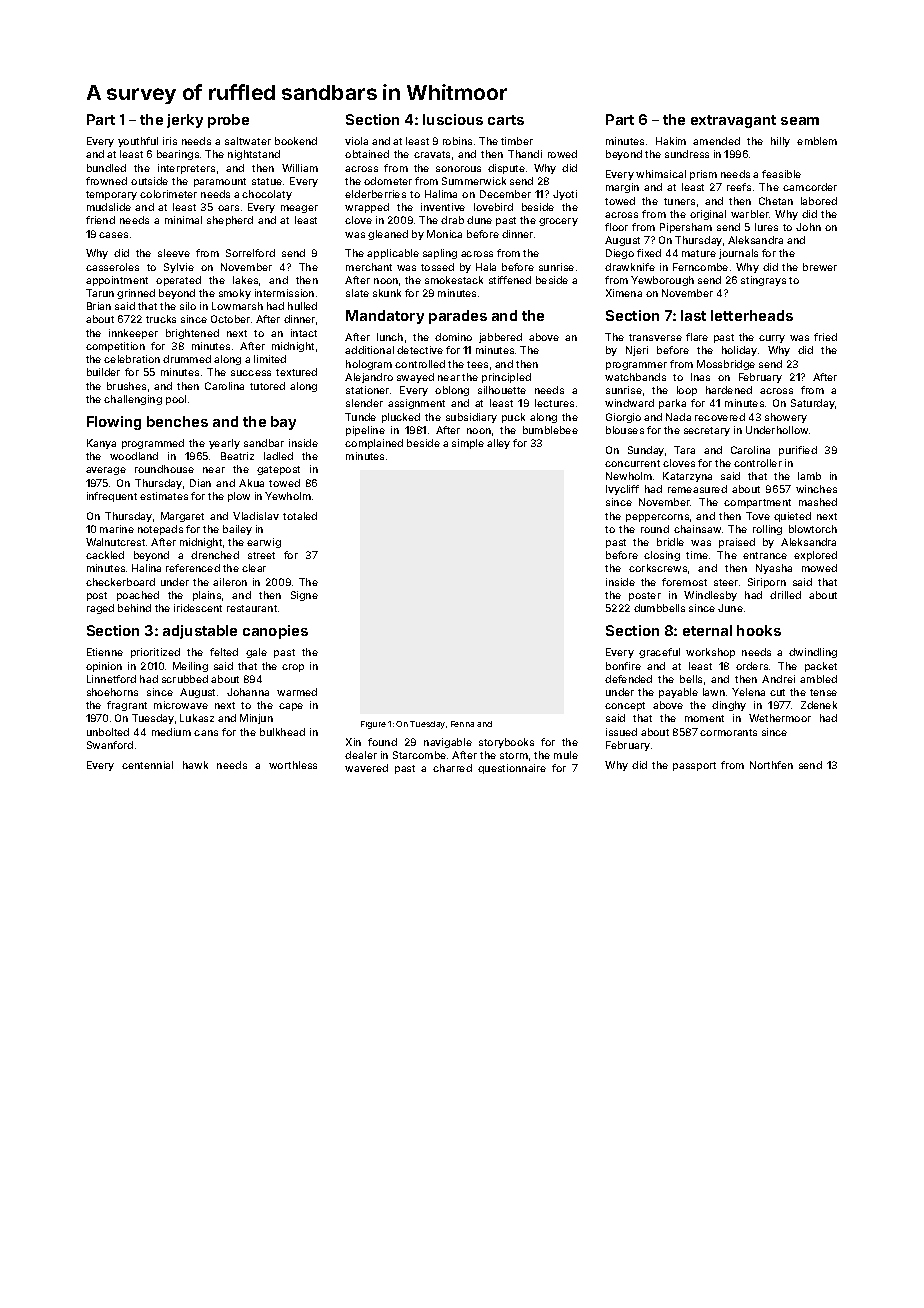  I want to click on Signe, so click(304, 596).
